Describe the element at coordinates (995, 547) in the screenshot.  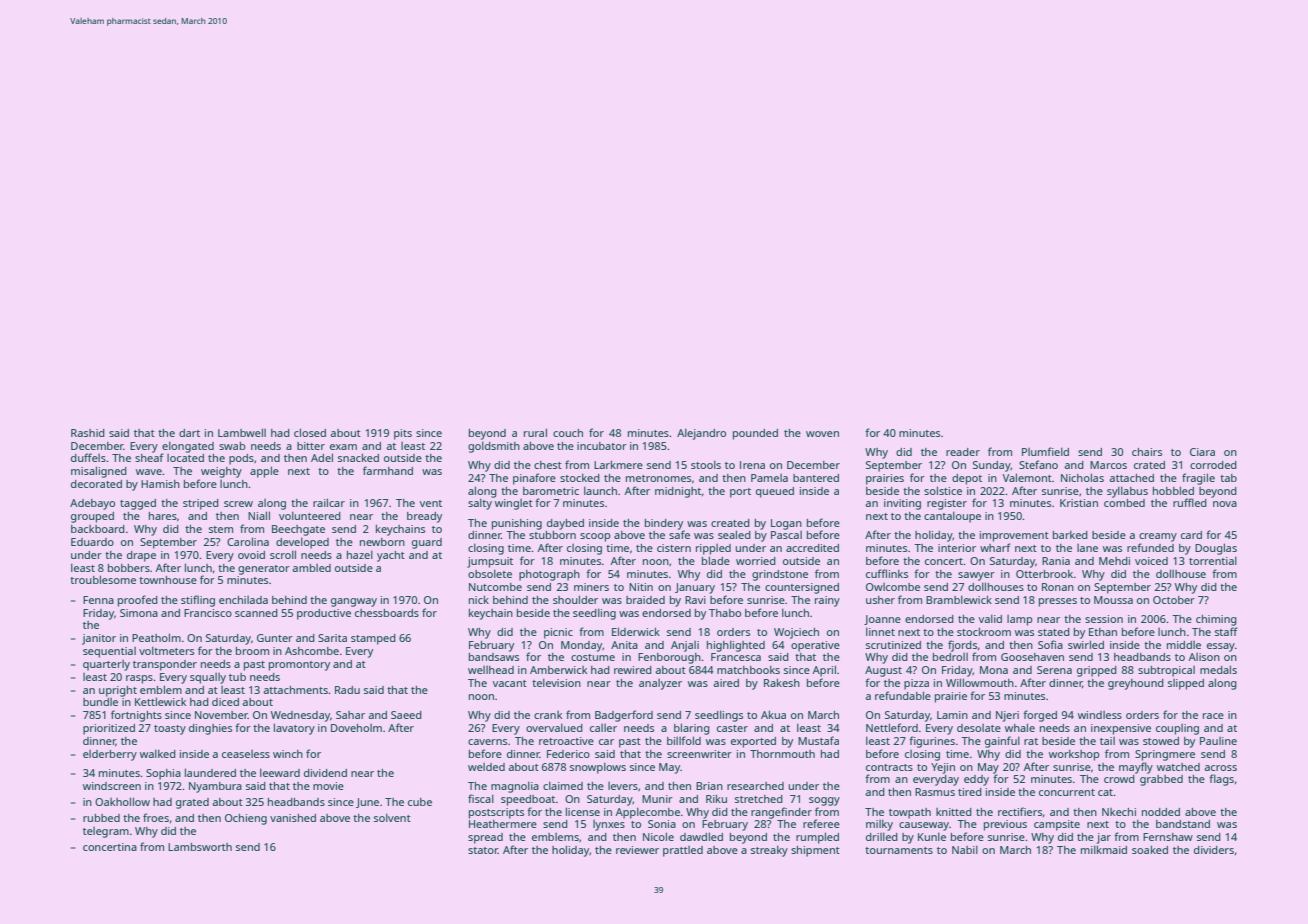
I see `wharf` at that location.
